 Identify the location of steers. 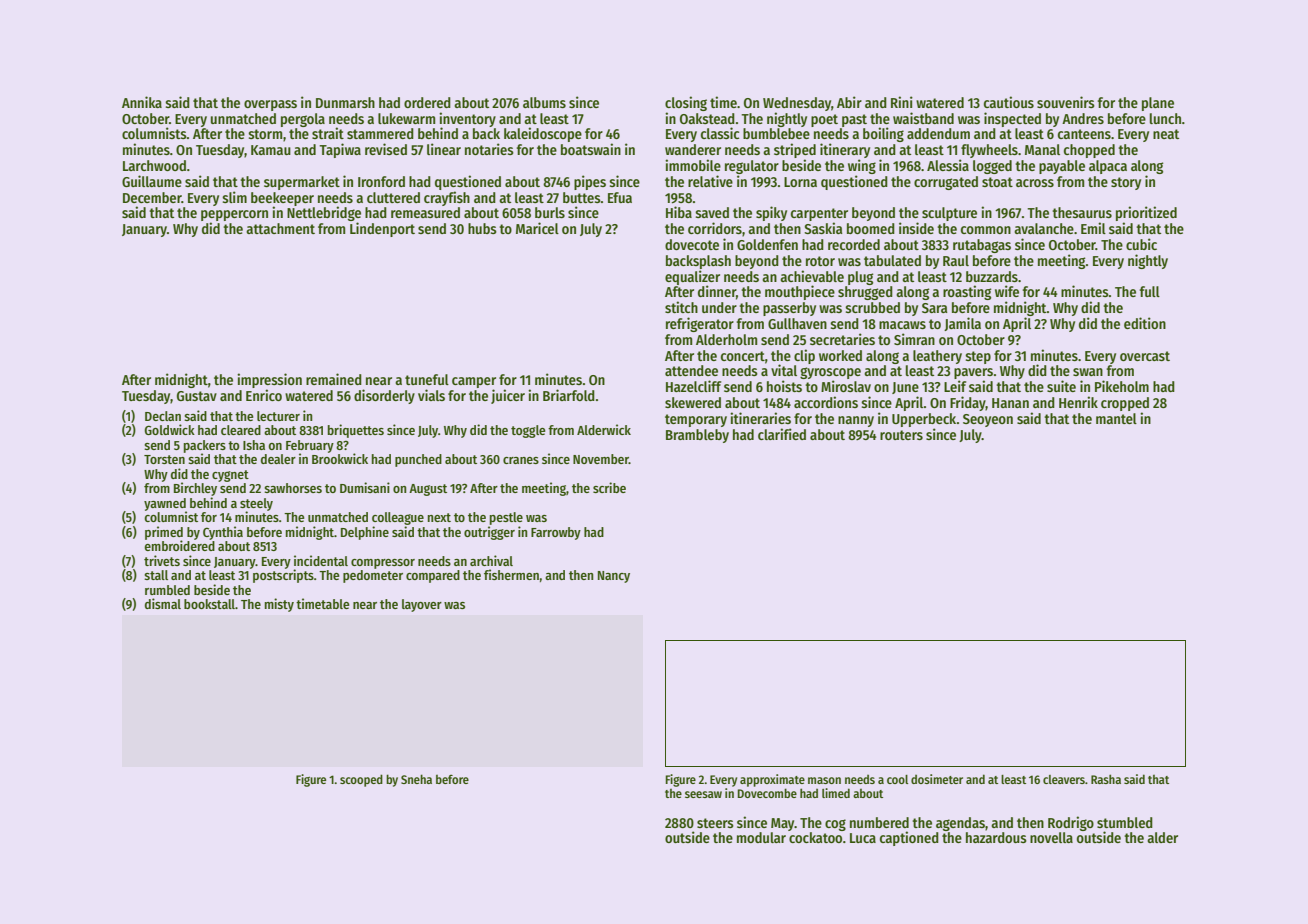
(715, 823).
